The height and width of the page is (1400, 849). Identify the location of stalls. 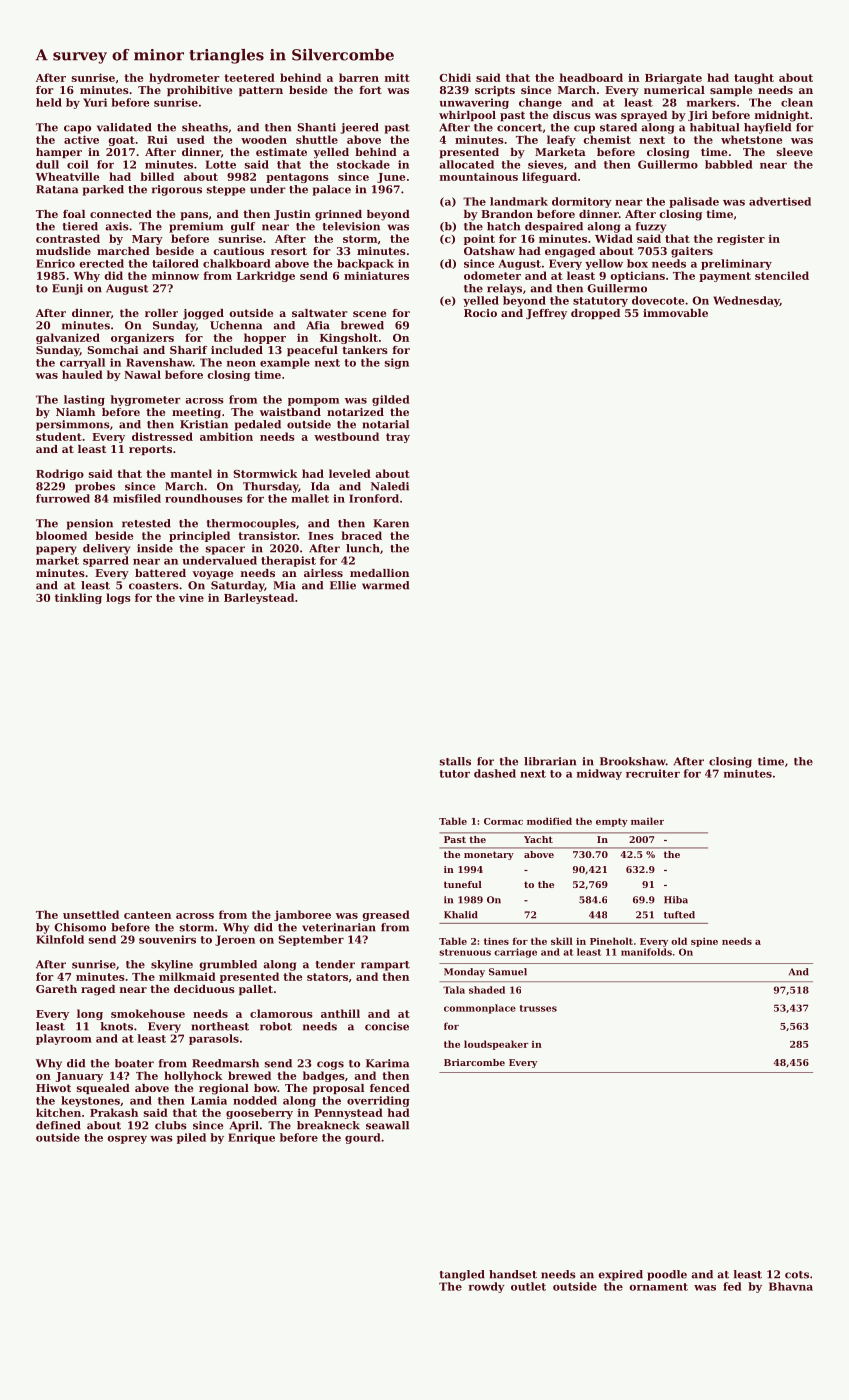
(455, 761).
